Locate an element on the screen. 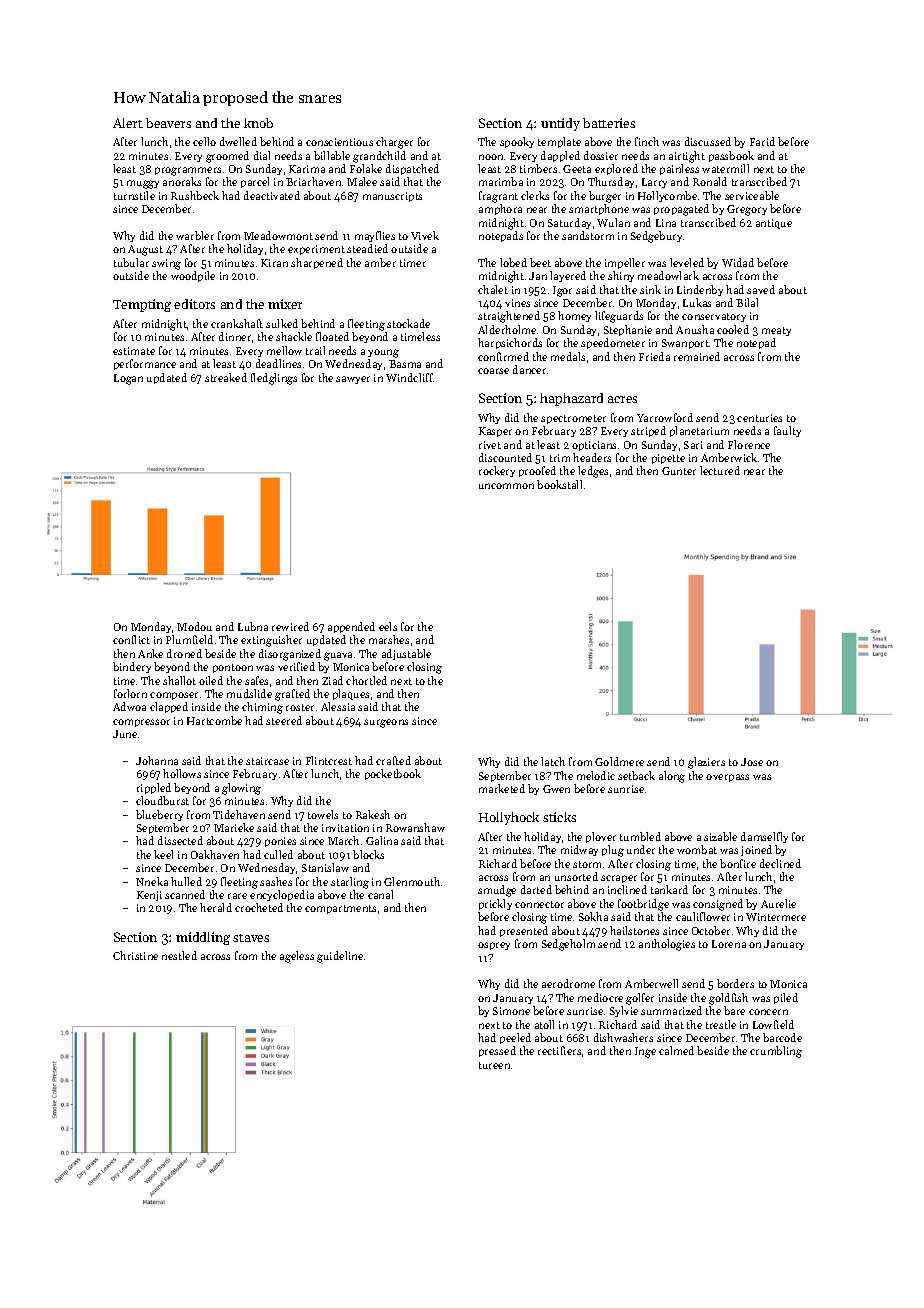 The height and width of the screenshot is (1308, 924). bonfire is located at coordinates (738, 863).
